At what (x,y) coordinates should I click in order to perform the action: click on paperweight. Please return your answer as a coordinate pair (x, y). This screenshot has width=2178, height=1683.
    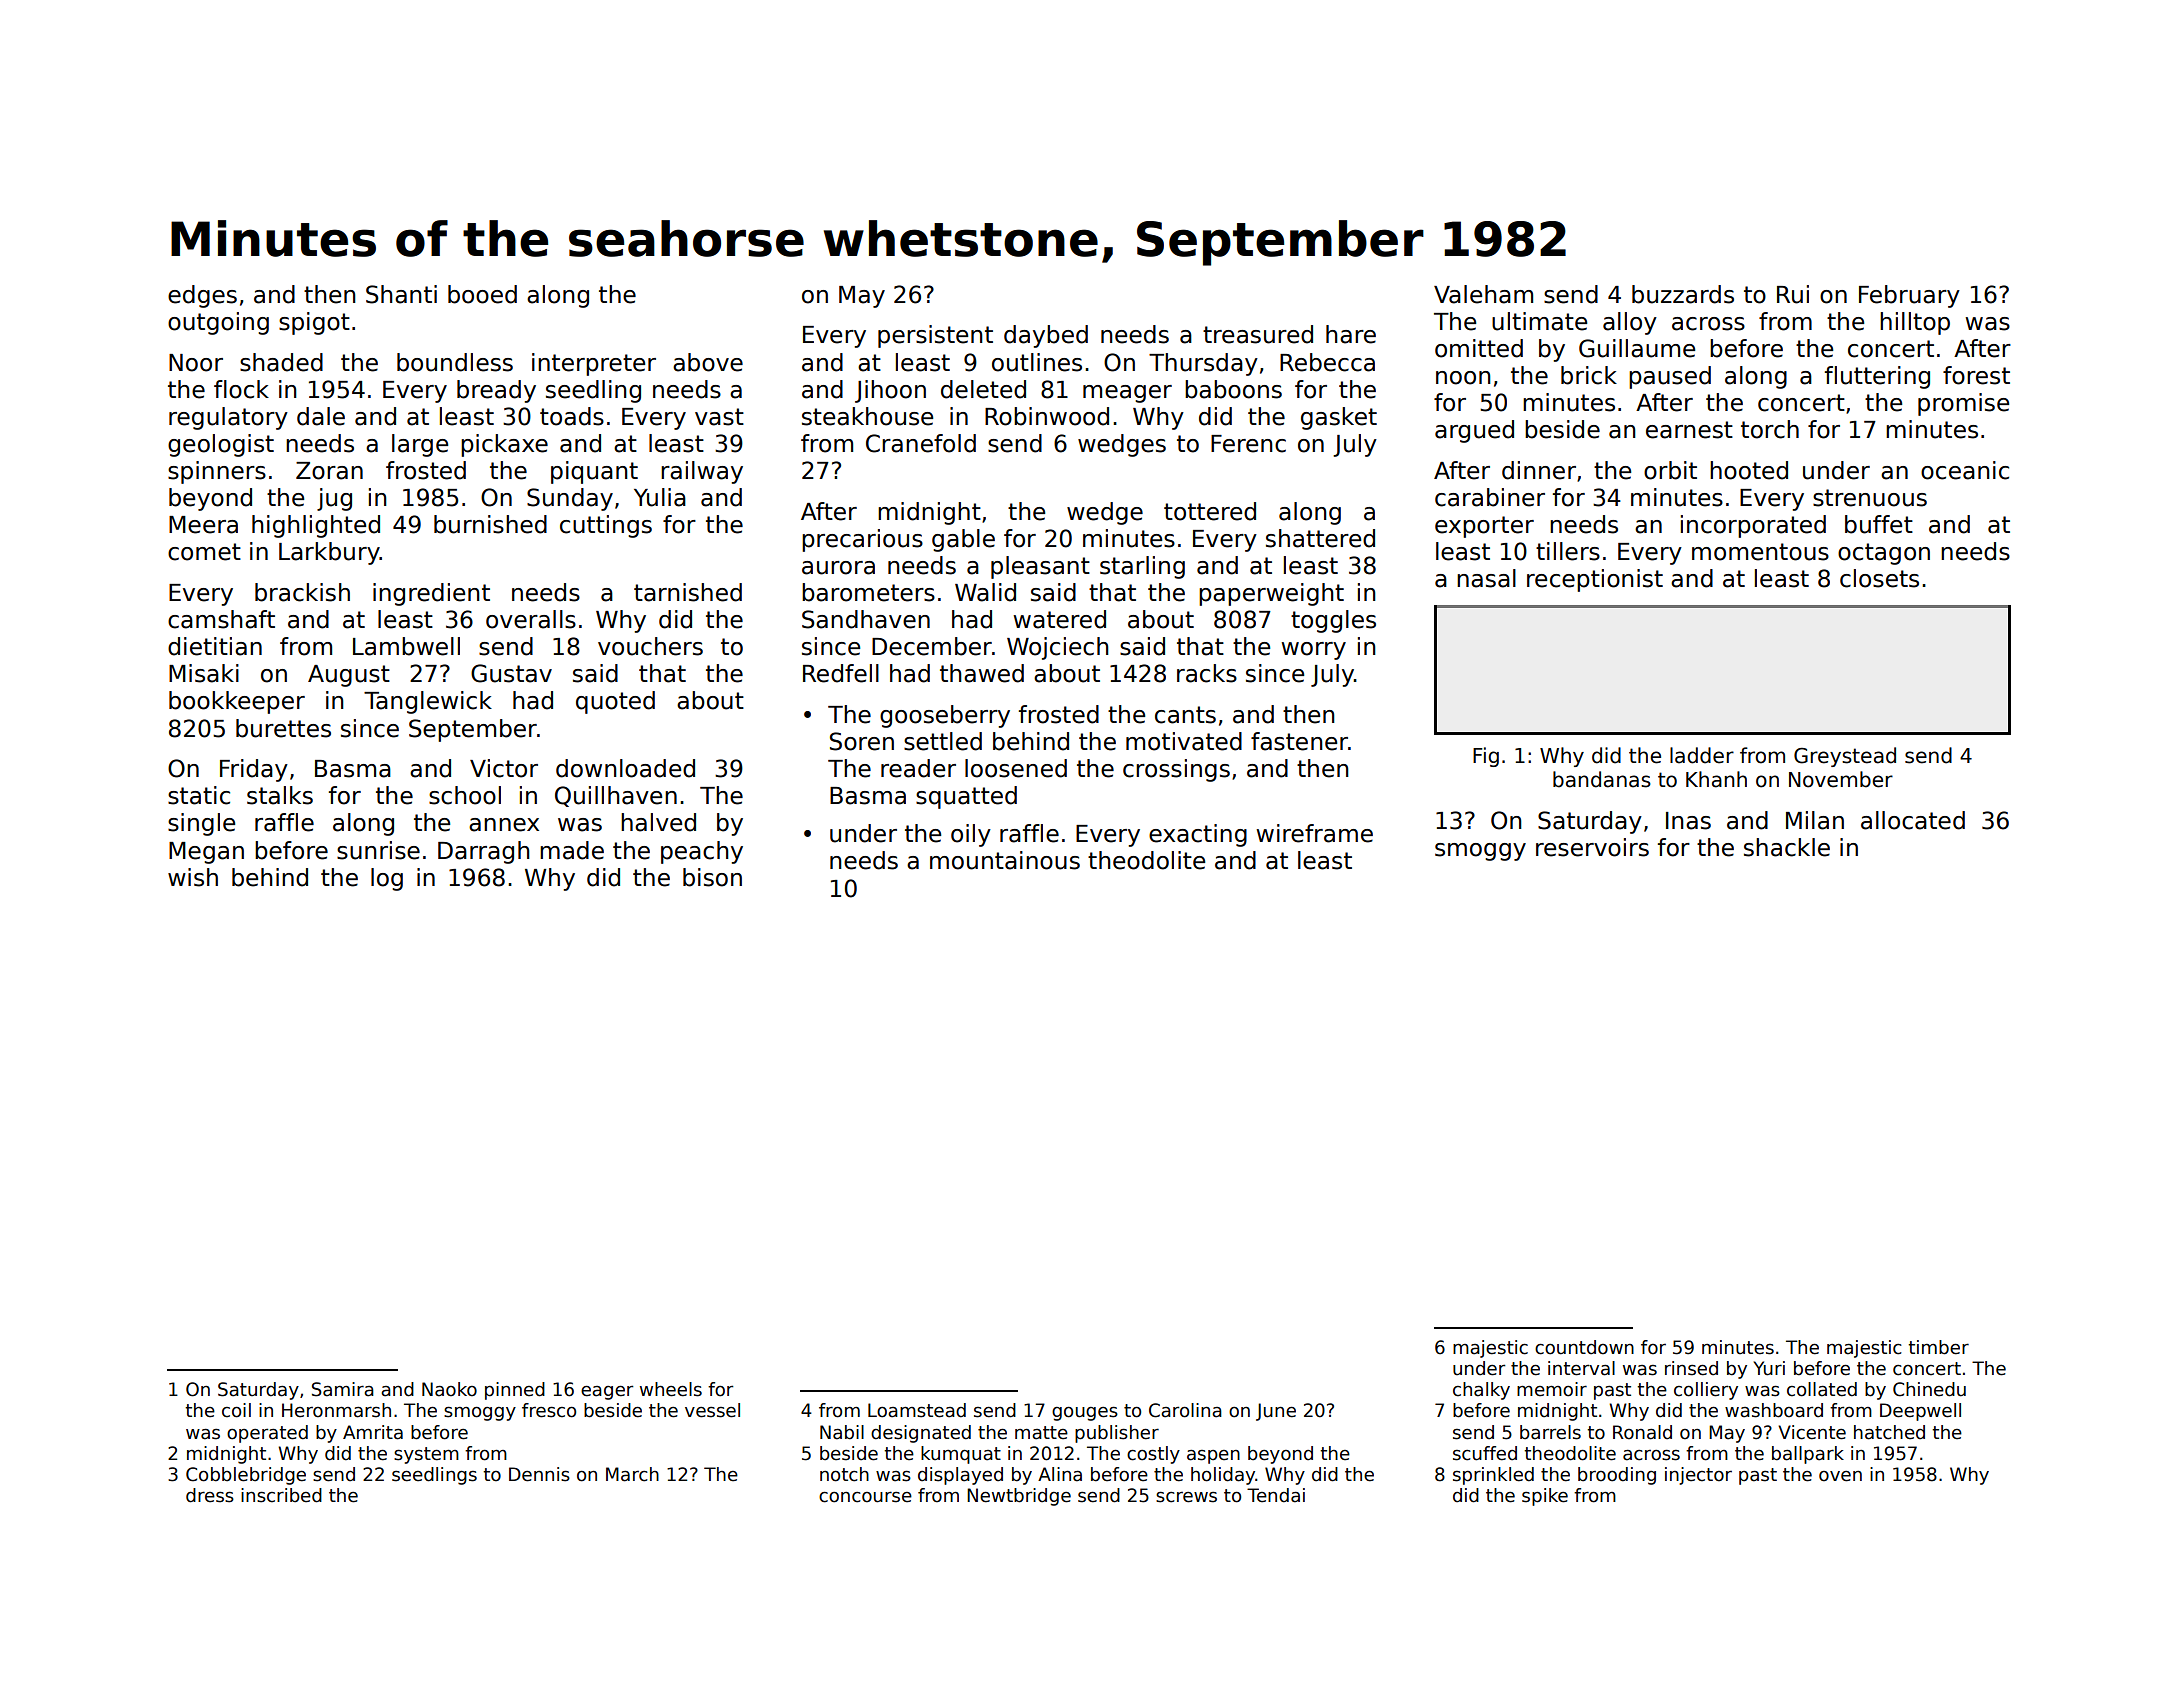
    Looking at the image, I should click on (1271, 594).
